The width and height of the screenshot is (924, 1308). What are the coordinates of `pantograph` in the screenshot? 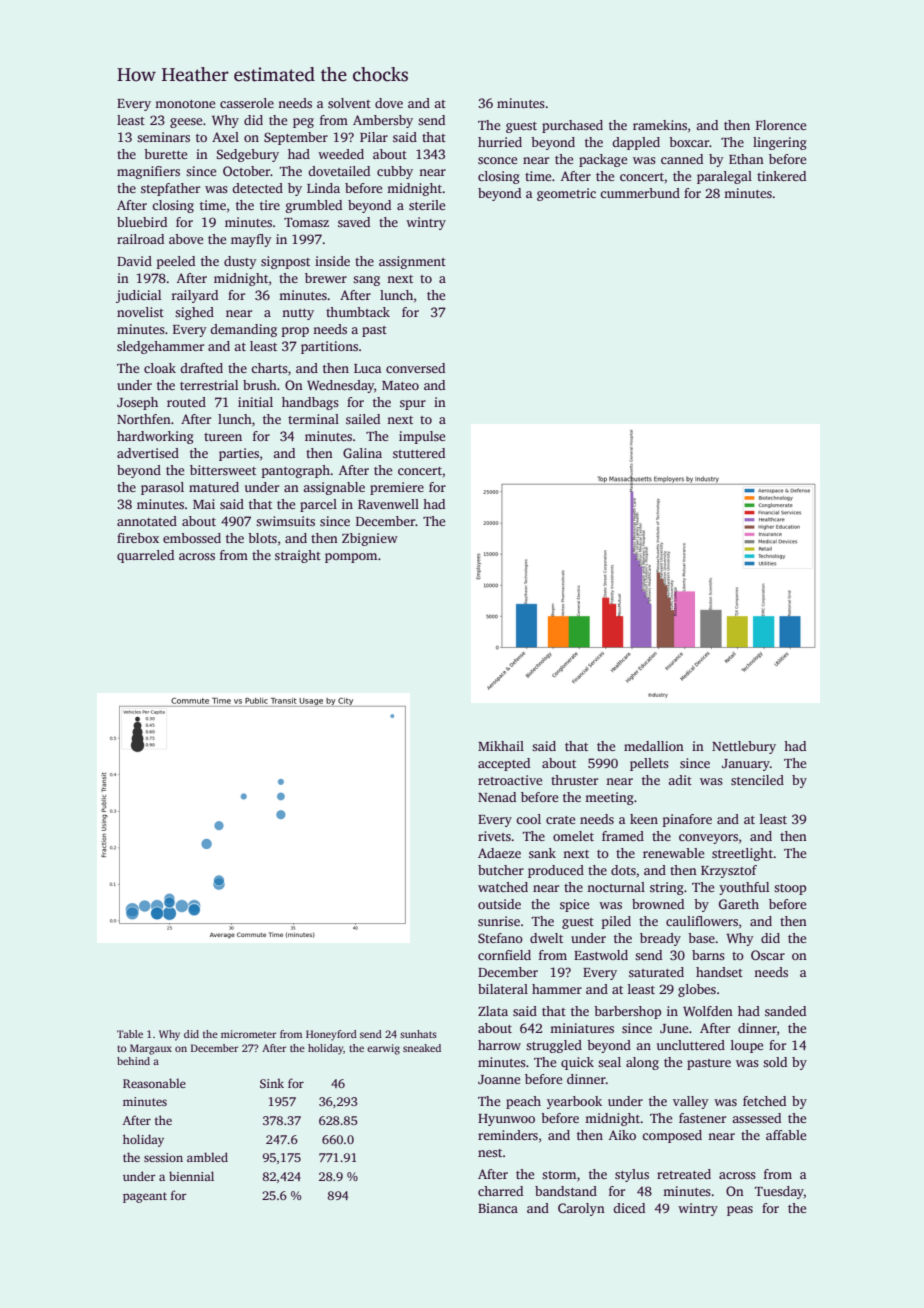 It's located at (296, 471).
